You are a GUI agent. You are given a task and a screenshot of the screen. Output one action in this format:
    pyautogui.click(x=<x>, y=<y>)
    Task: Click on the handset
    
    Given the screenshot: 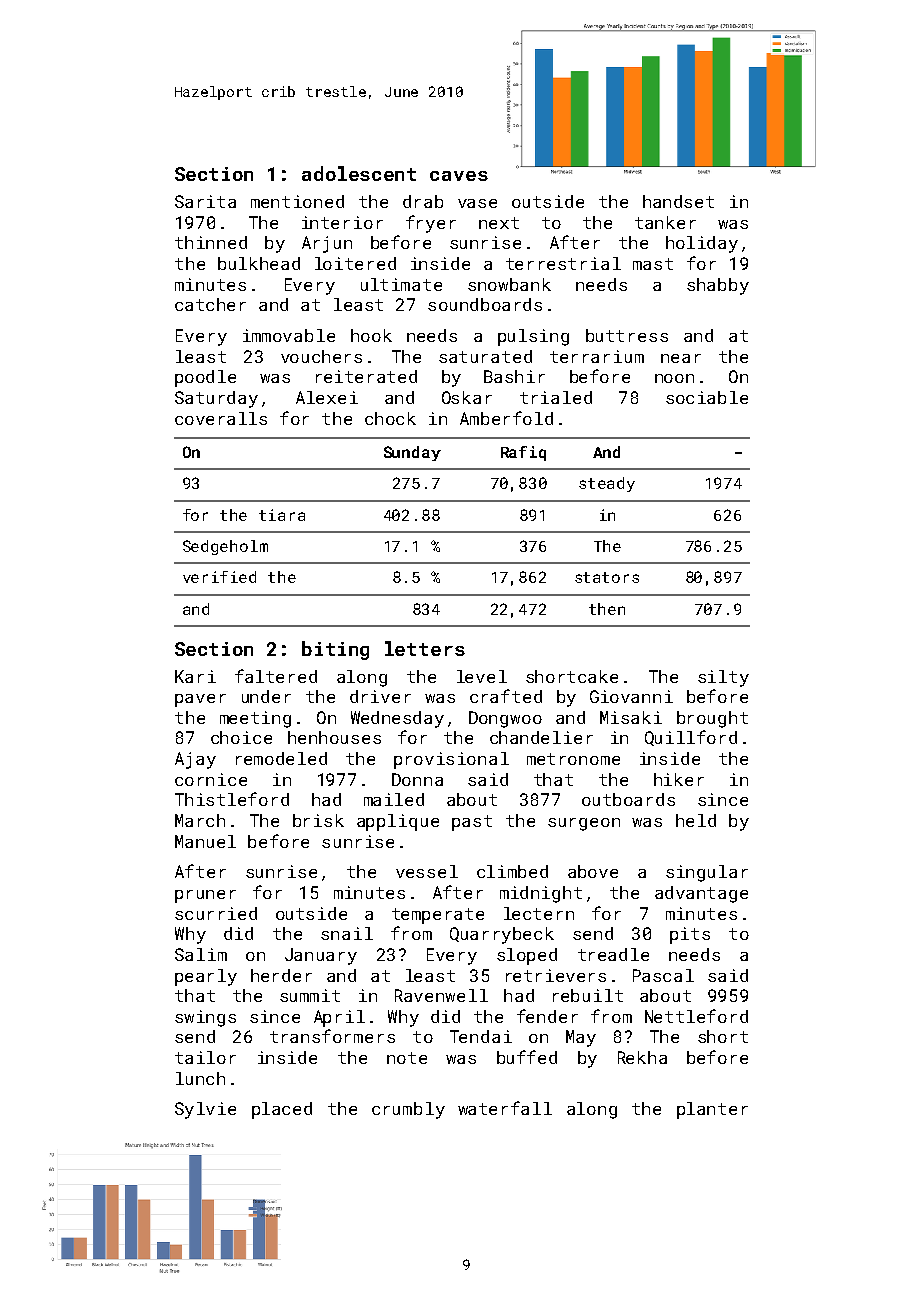 What is the action you would take?
    pyautogui.click(x=678, y=201)
